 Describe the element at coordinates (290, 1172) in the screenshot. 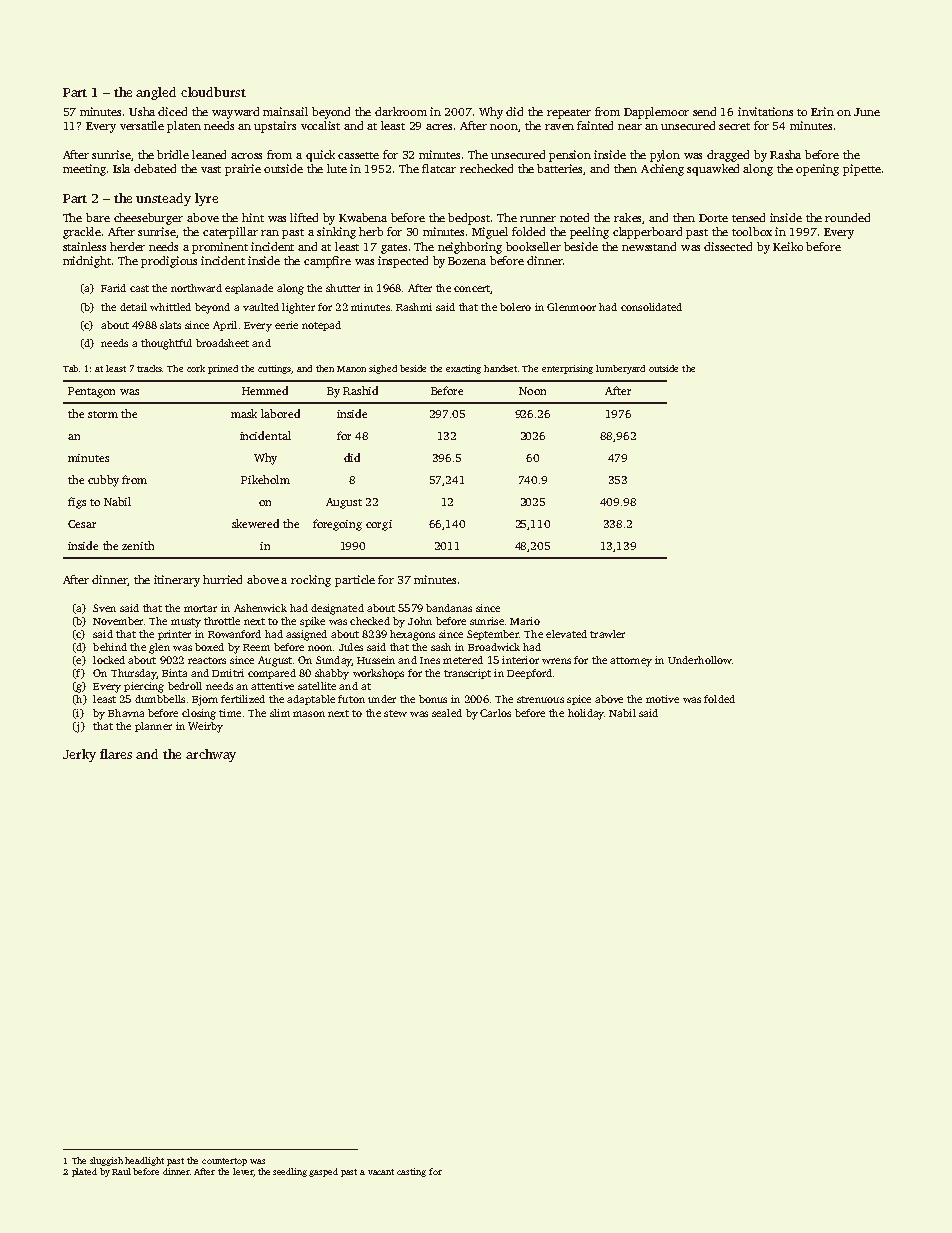

I see `seedling` at that location.
